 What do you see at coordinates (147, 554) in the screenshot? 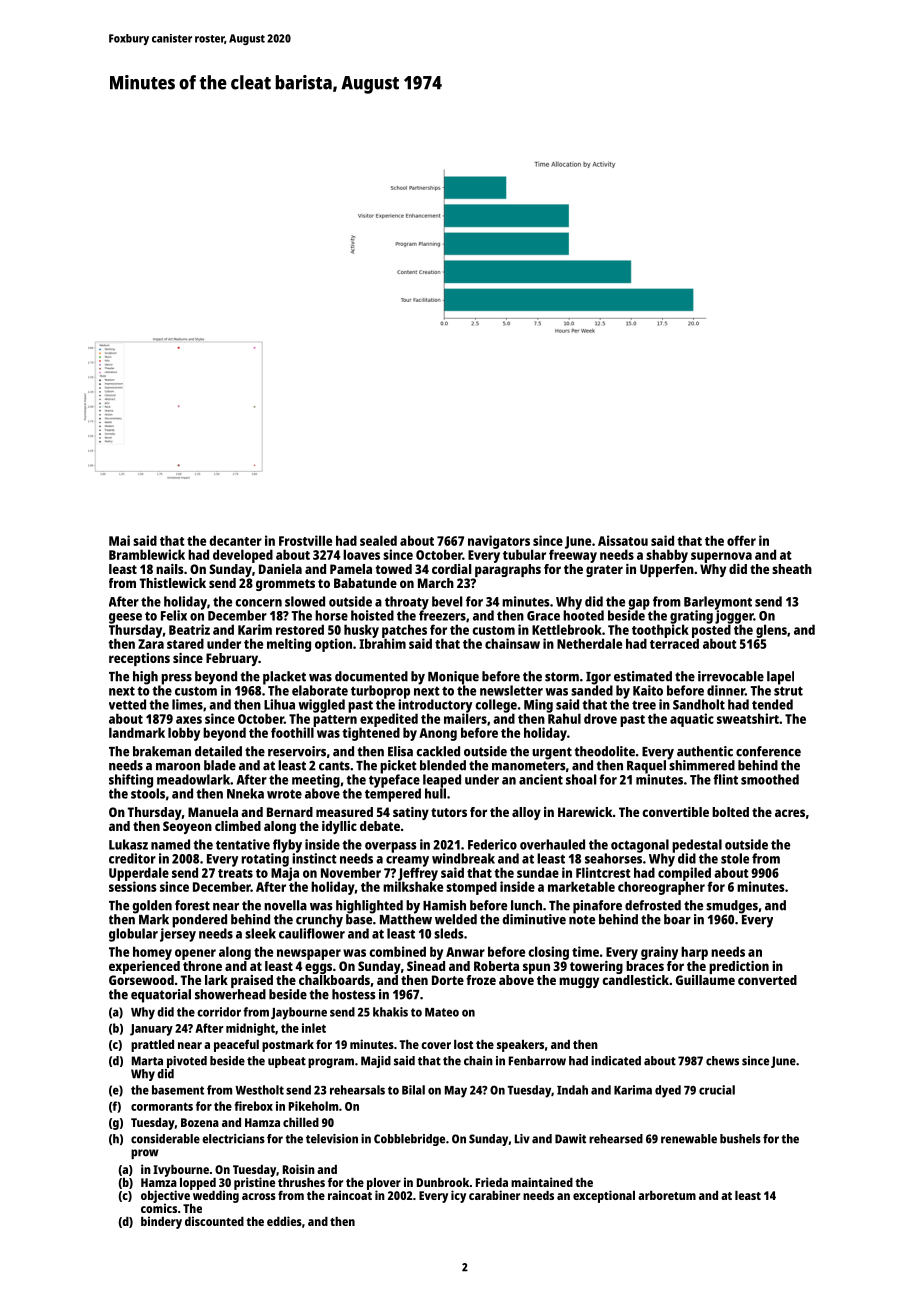
I see `Bramblewick` at bounding box center [147, 554].
